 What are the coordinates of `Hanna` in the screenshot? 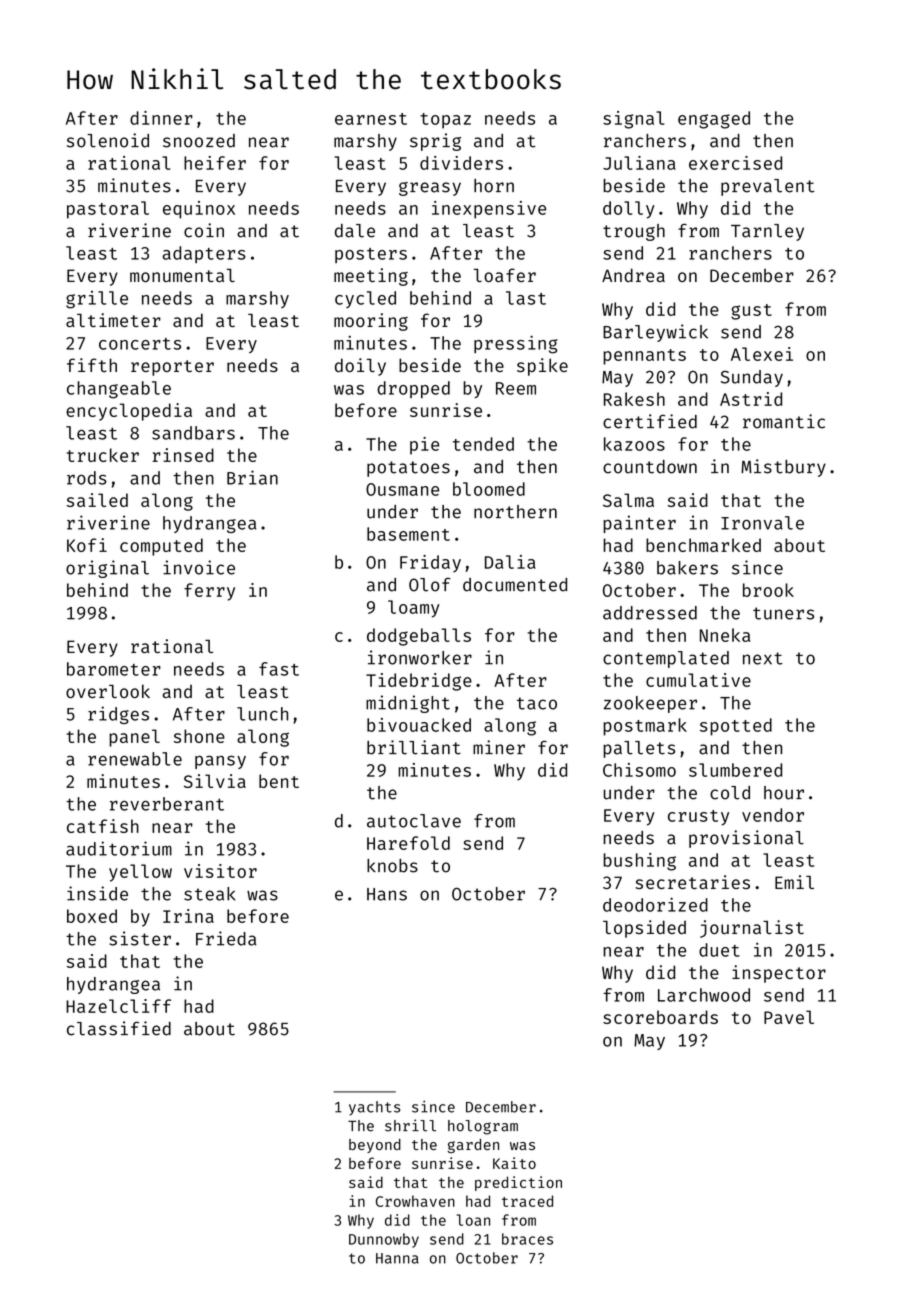 It's located at (397, 1258).
